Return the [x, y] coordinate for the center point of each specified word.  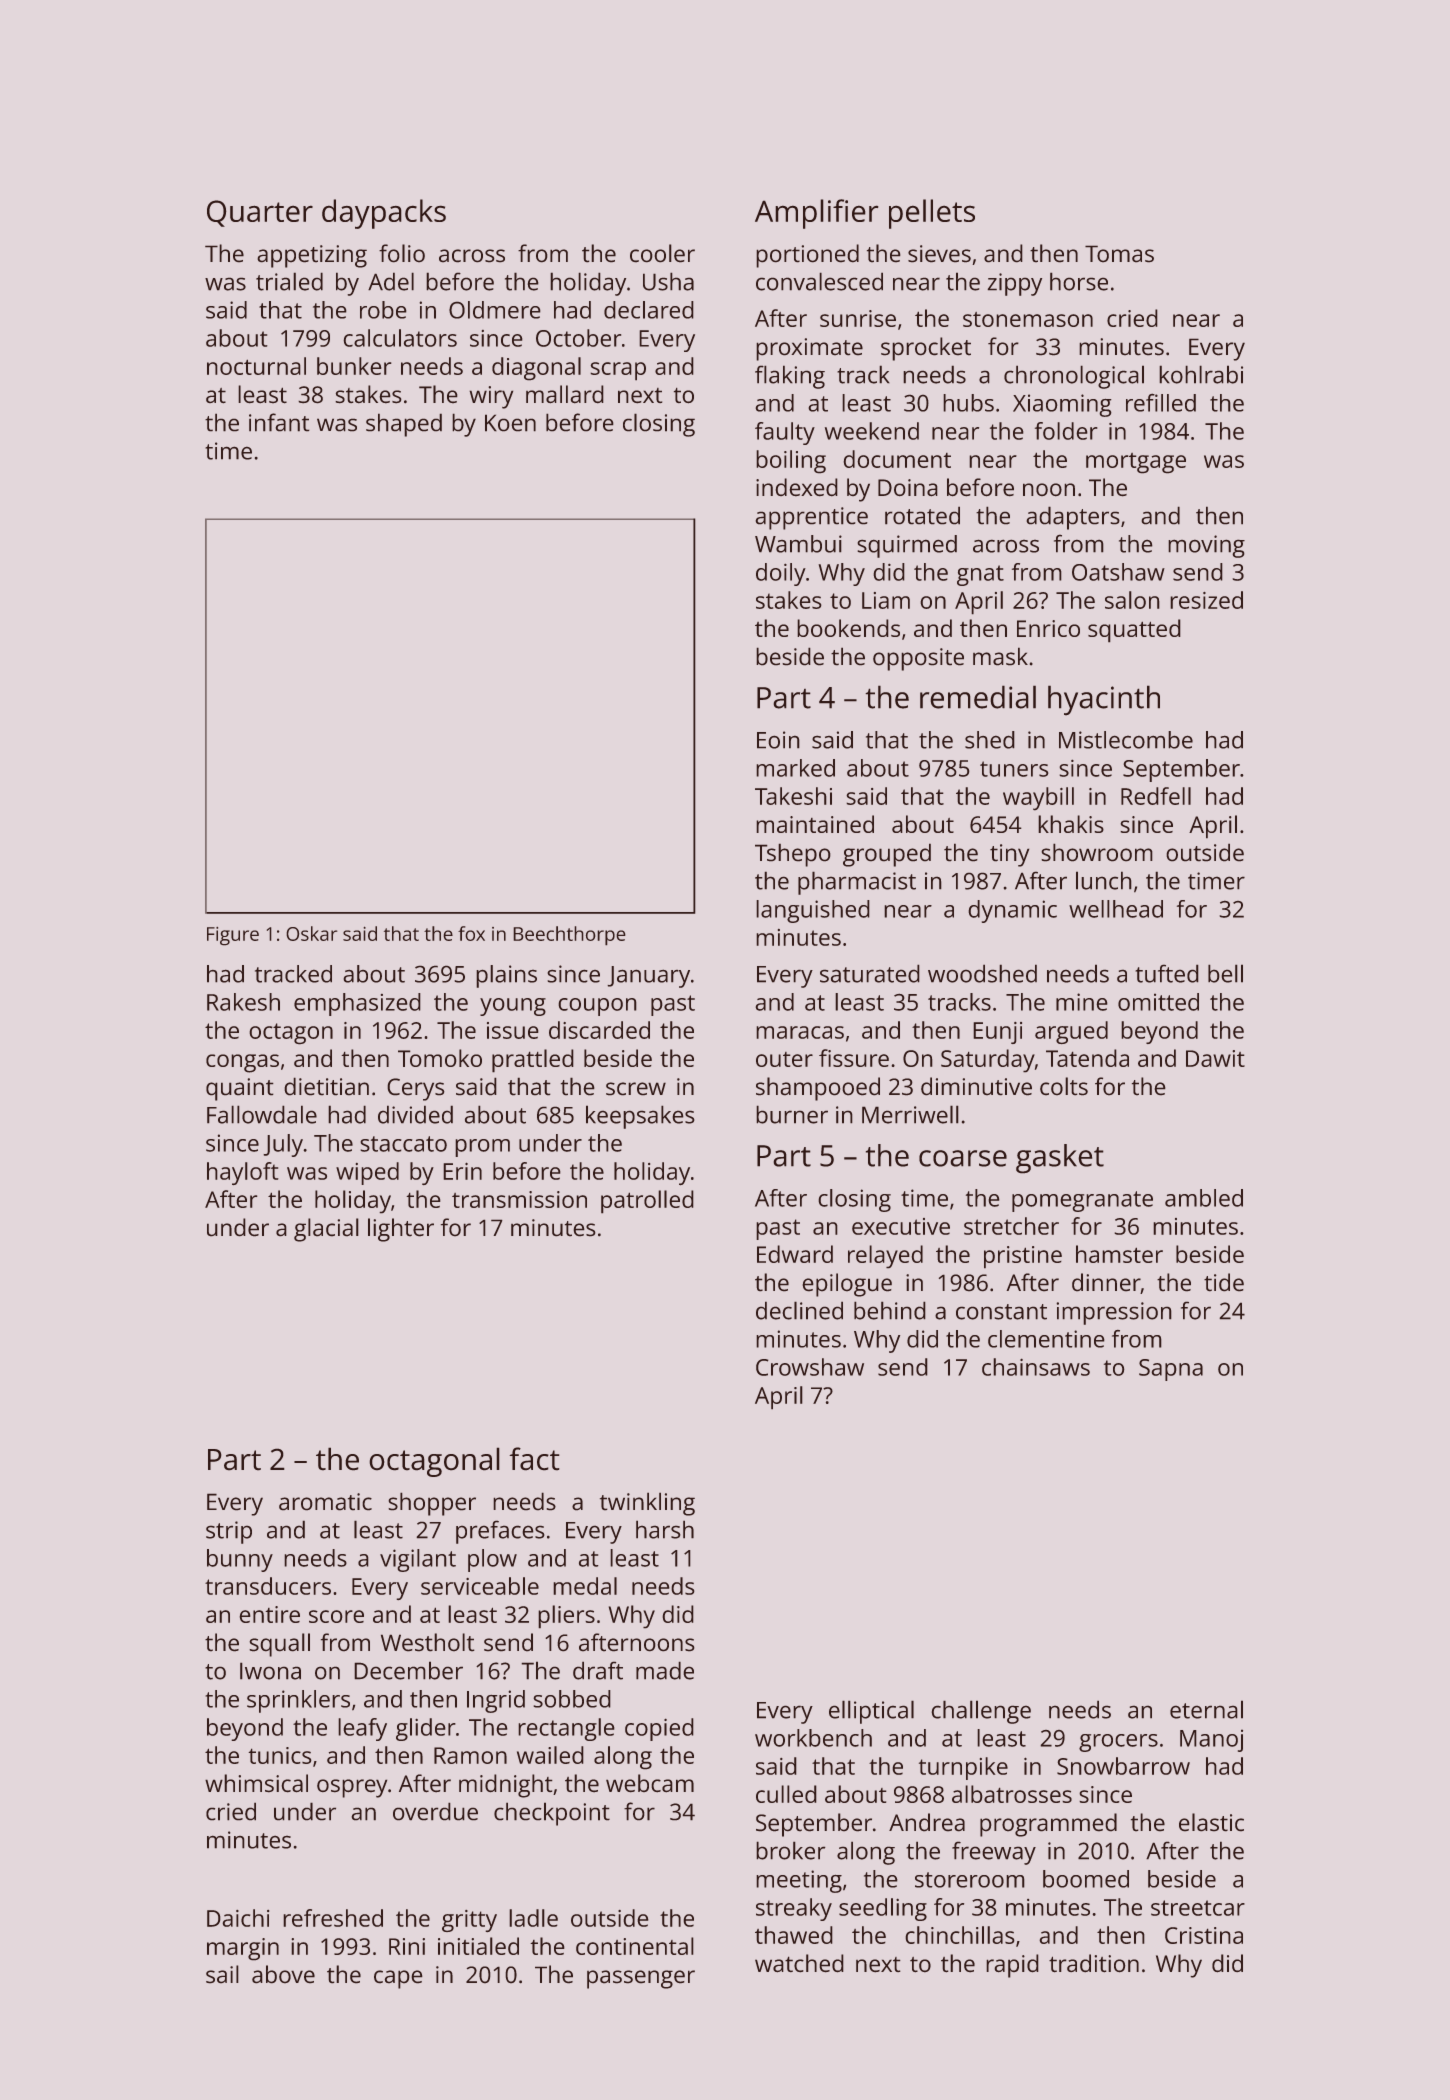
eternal [1206, 1709]
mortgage [1136, 463]
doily [781, 574]
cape [398, 1979]
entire [269, 1614]
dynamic [1012, 911]
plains [506, 976]
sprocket [926, 349]
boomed [1086, 1879]
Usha [668, 281]
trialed [289, 281]
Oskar [312, 933]
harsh [665, 1529]
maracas [800, 1032]
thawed [794, 1935]
